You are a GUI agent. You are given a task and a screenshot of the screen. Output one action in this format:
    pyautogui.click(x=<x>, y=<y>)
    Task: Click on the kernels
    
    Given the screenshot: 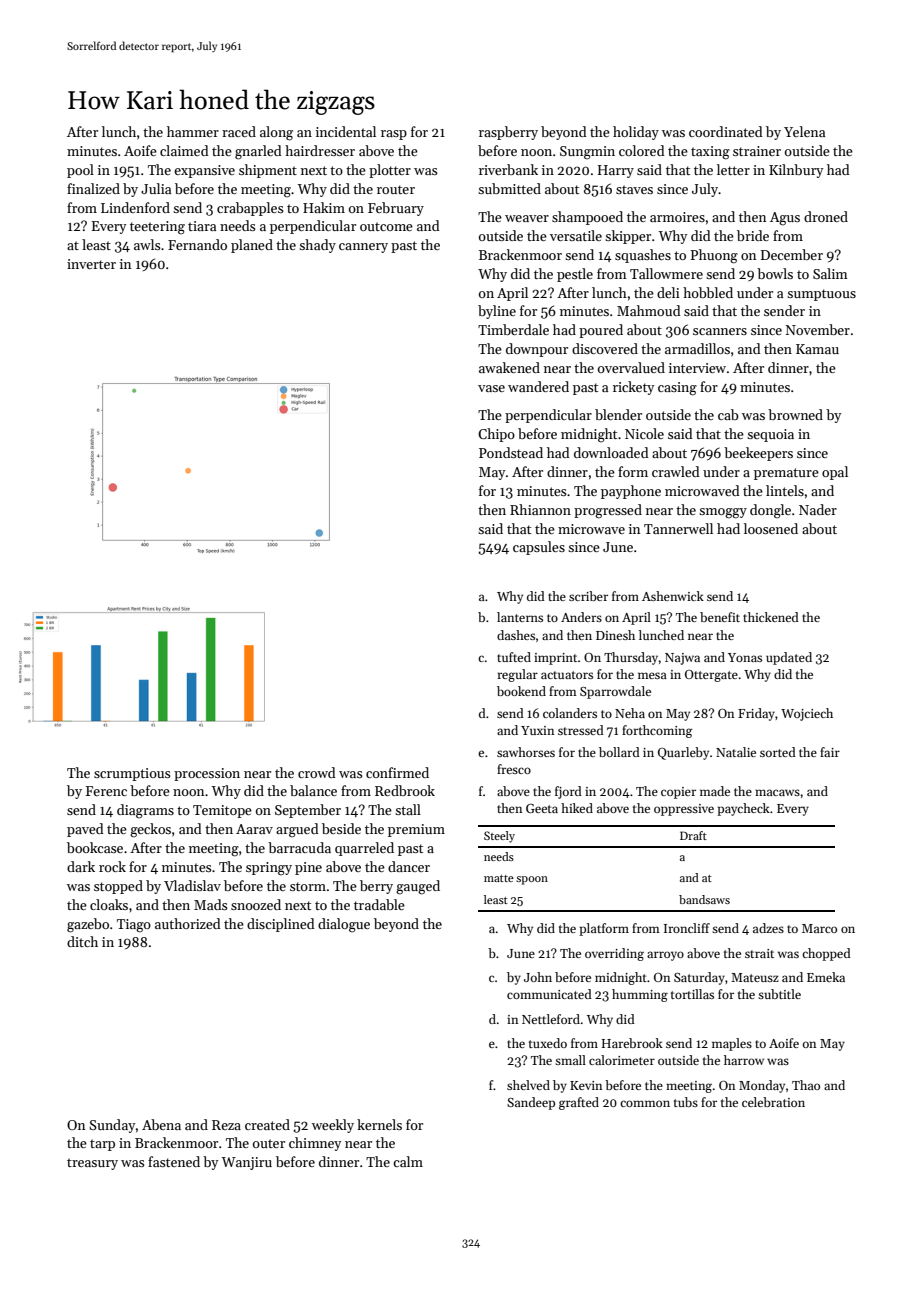 What is the action you would take?
    pyautogui.click(x=379, y=1124)
